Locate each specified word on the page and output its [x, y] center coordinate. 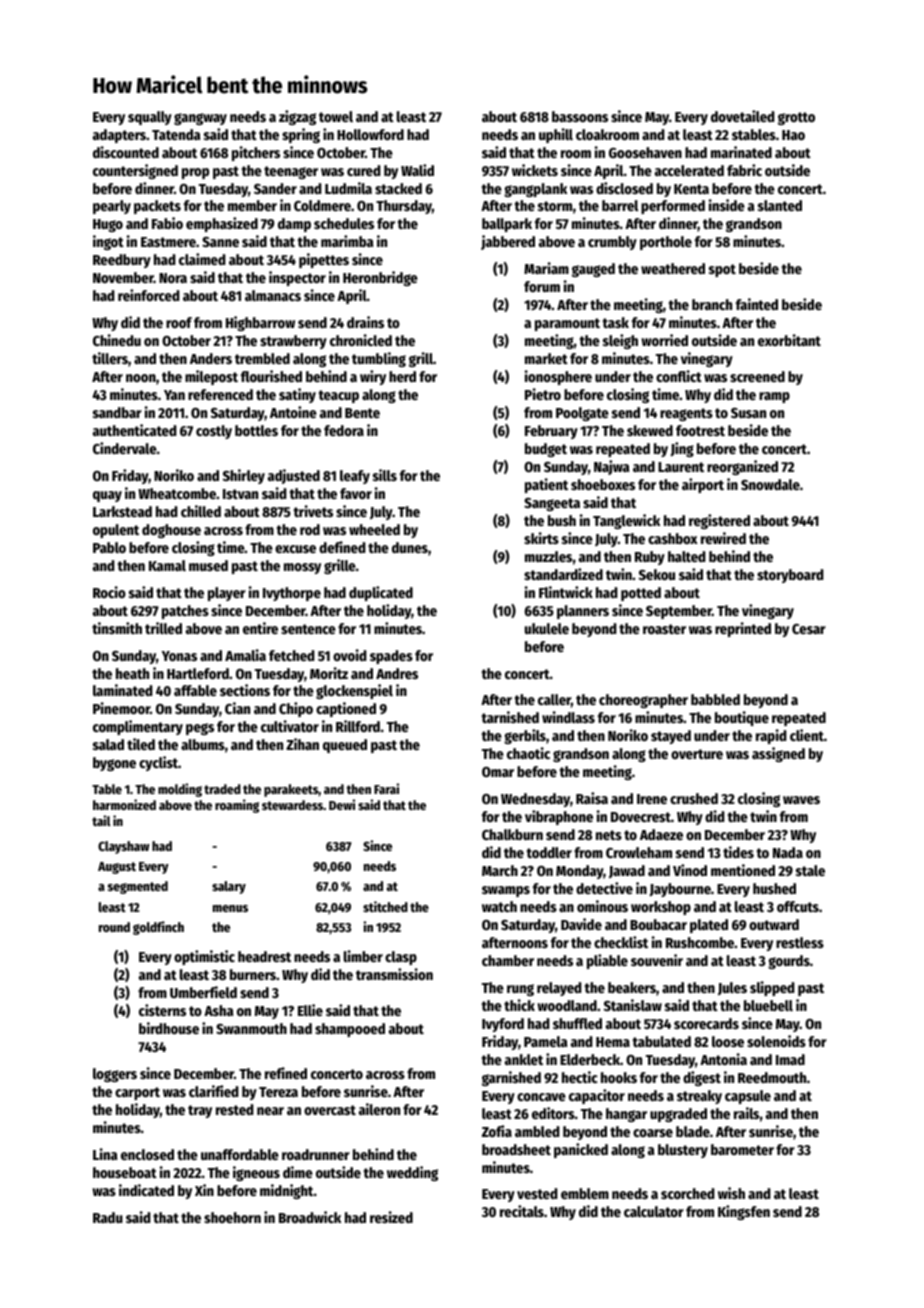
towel [336, 116]
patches [185, 612]
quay [107, 496]
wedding [412, 1173]
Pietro [543, 394]
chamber [508, 960]
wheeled [374, 529]
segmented [138, 887]
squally [150, 118]
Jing [682, 449]
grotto [796, 118]
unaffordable [240, 1154]
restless [800, 942]
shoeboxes [603, 484]
